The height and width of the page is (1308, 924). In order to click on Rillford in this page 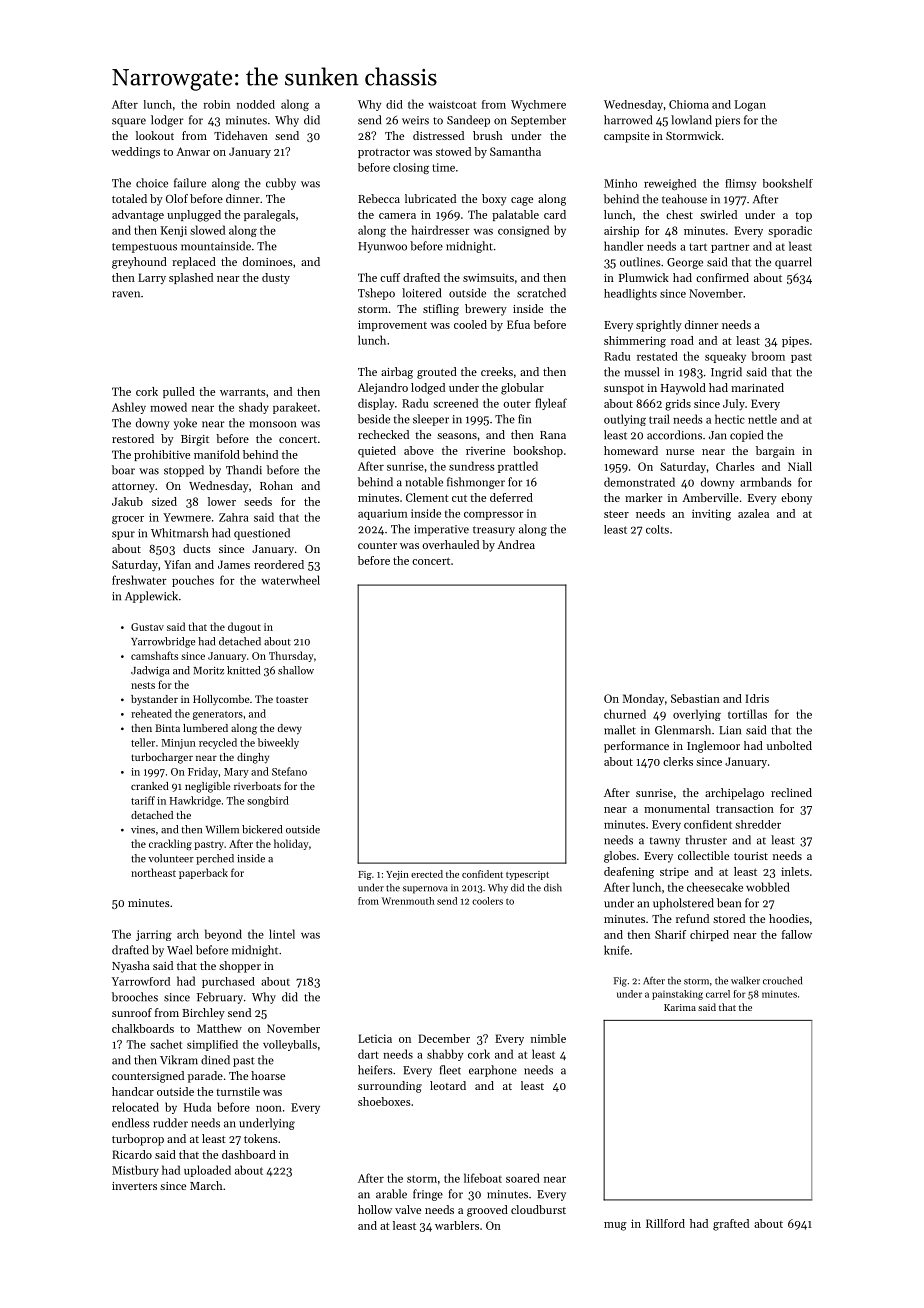, I will do `click(665, 1223)`.
